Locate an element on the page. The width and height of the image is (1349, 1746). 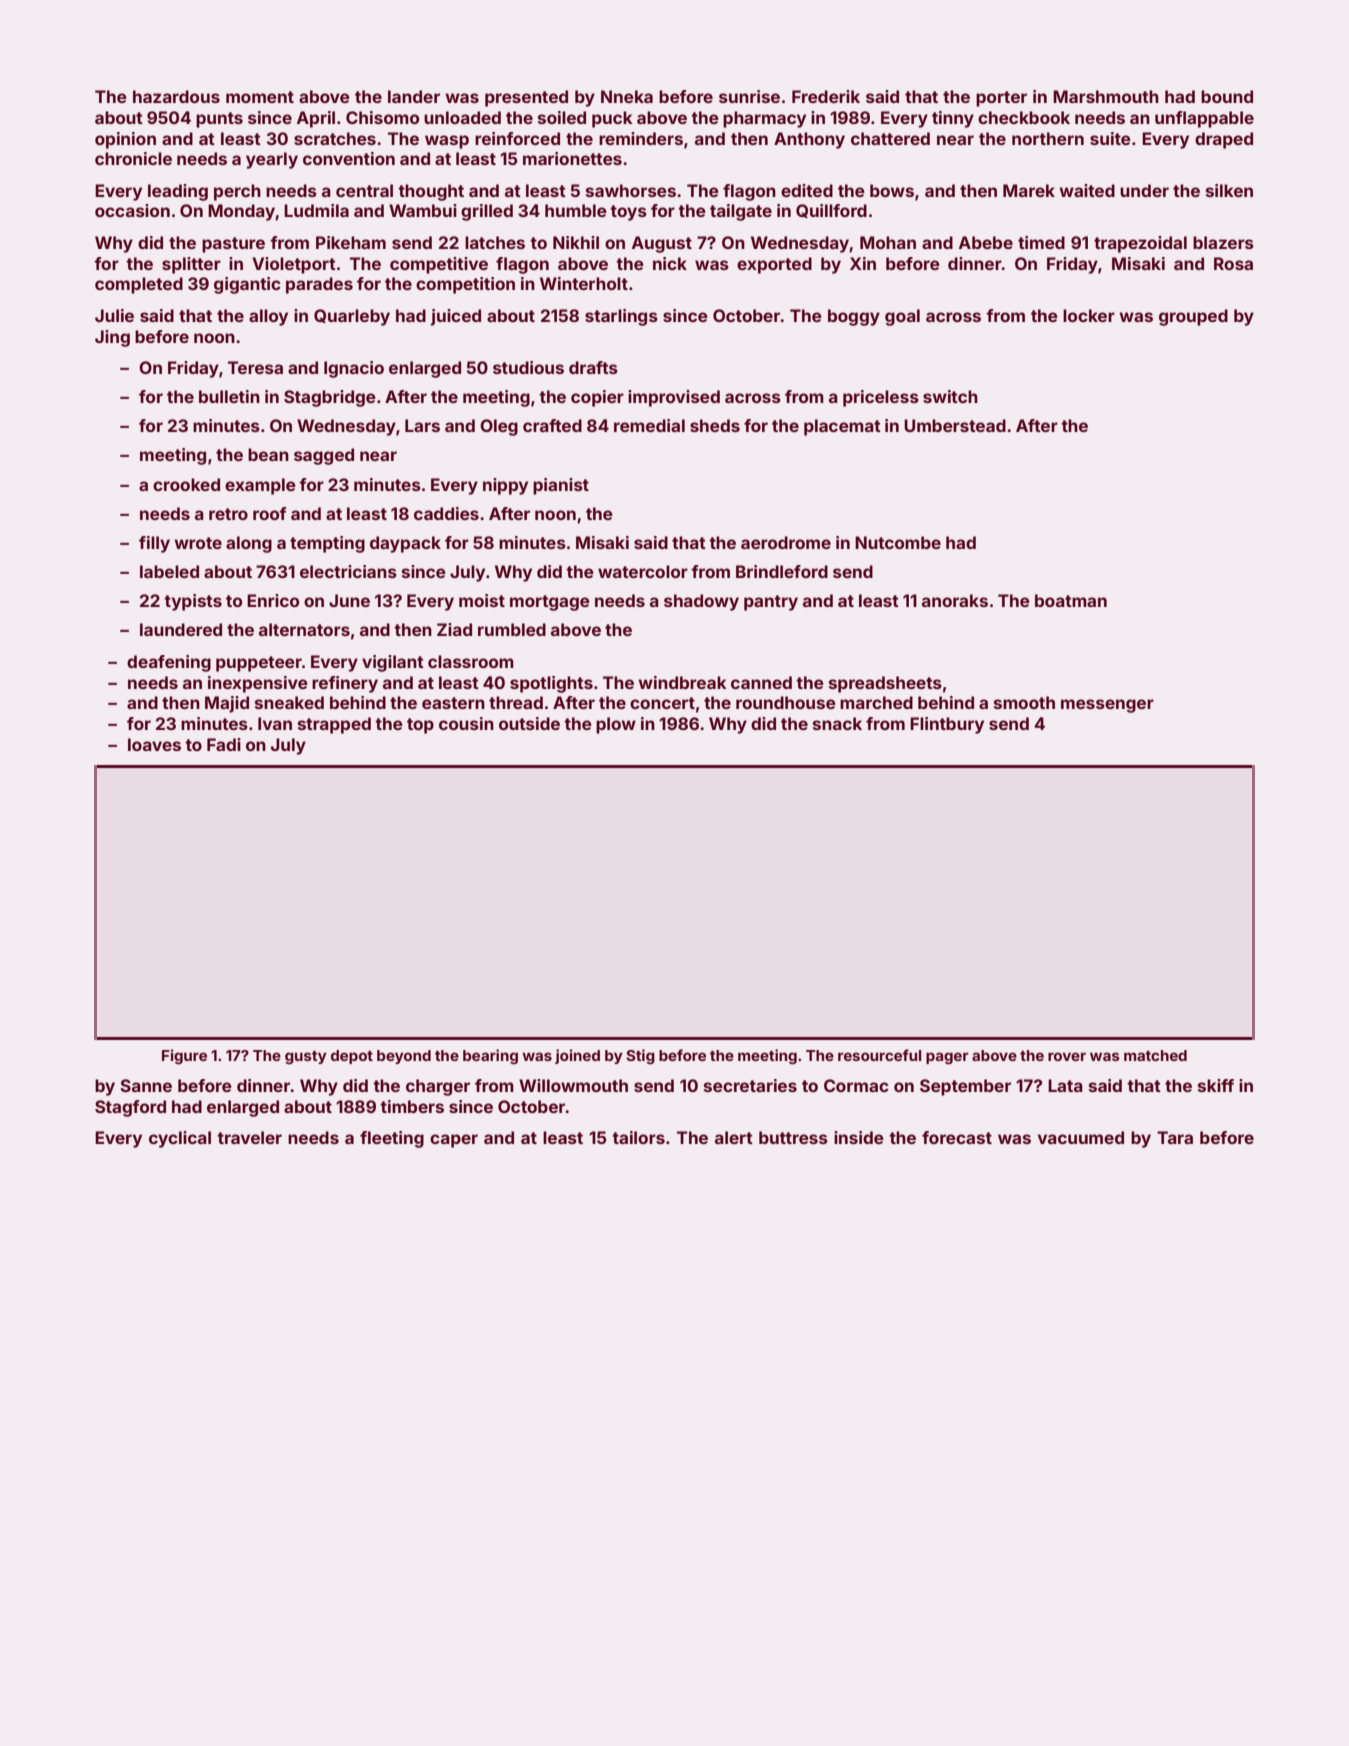
Nutcombe is located at coordinates (898, 542).
